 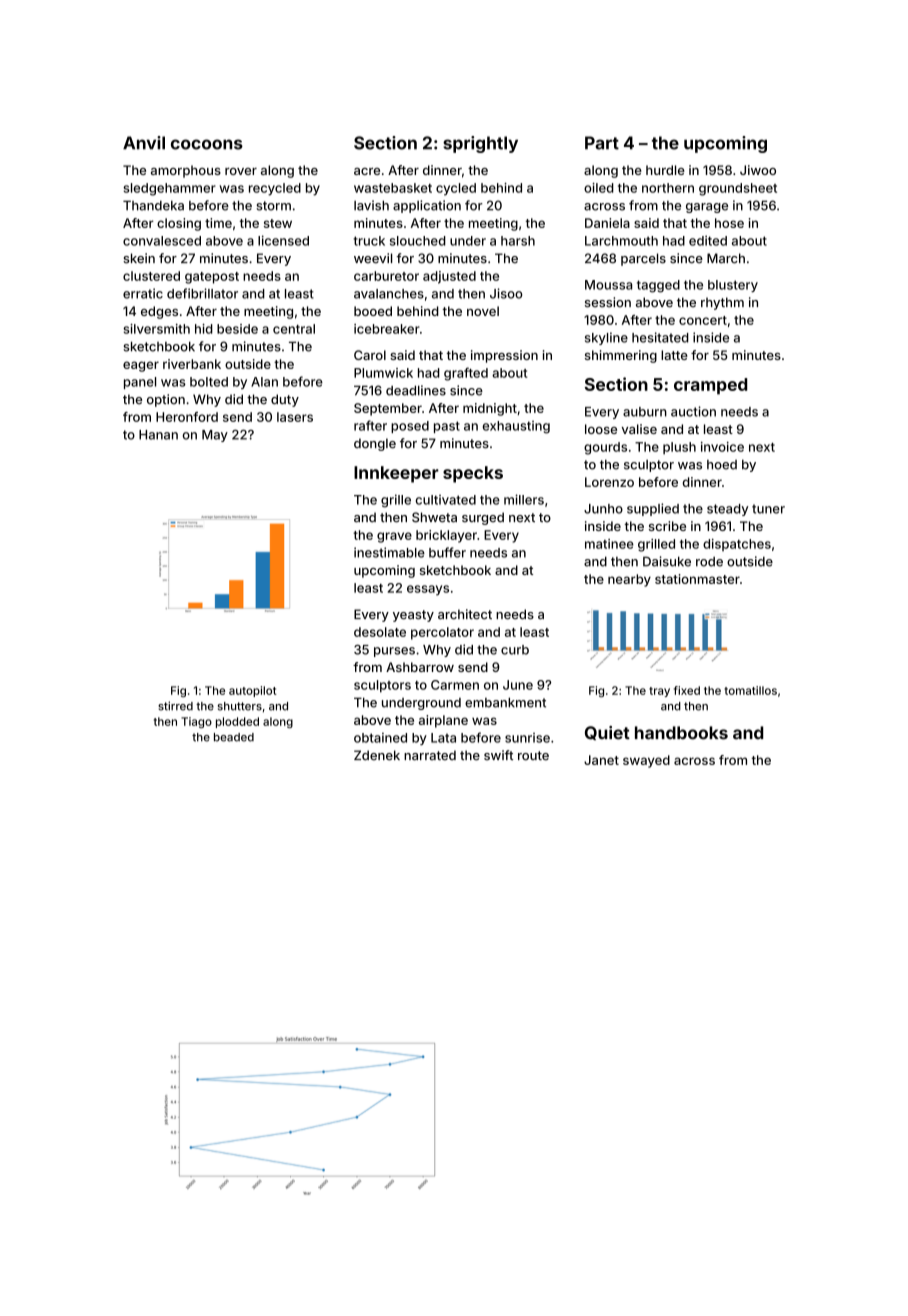 I want to click on buffer, so click(x=447, y=552).
